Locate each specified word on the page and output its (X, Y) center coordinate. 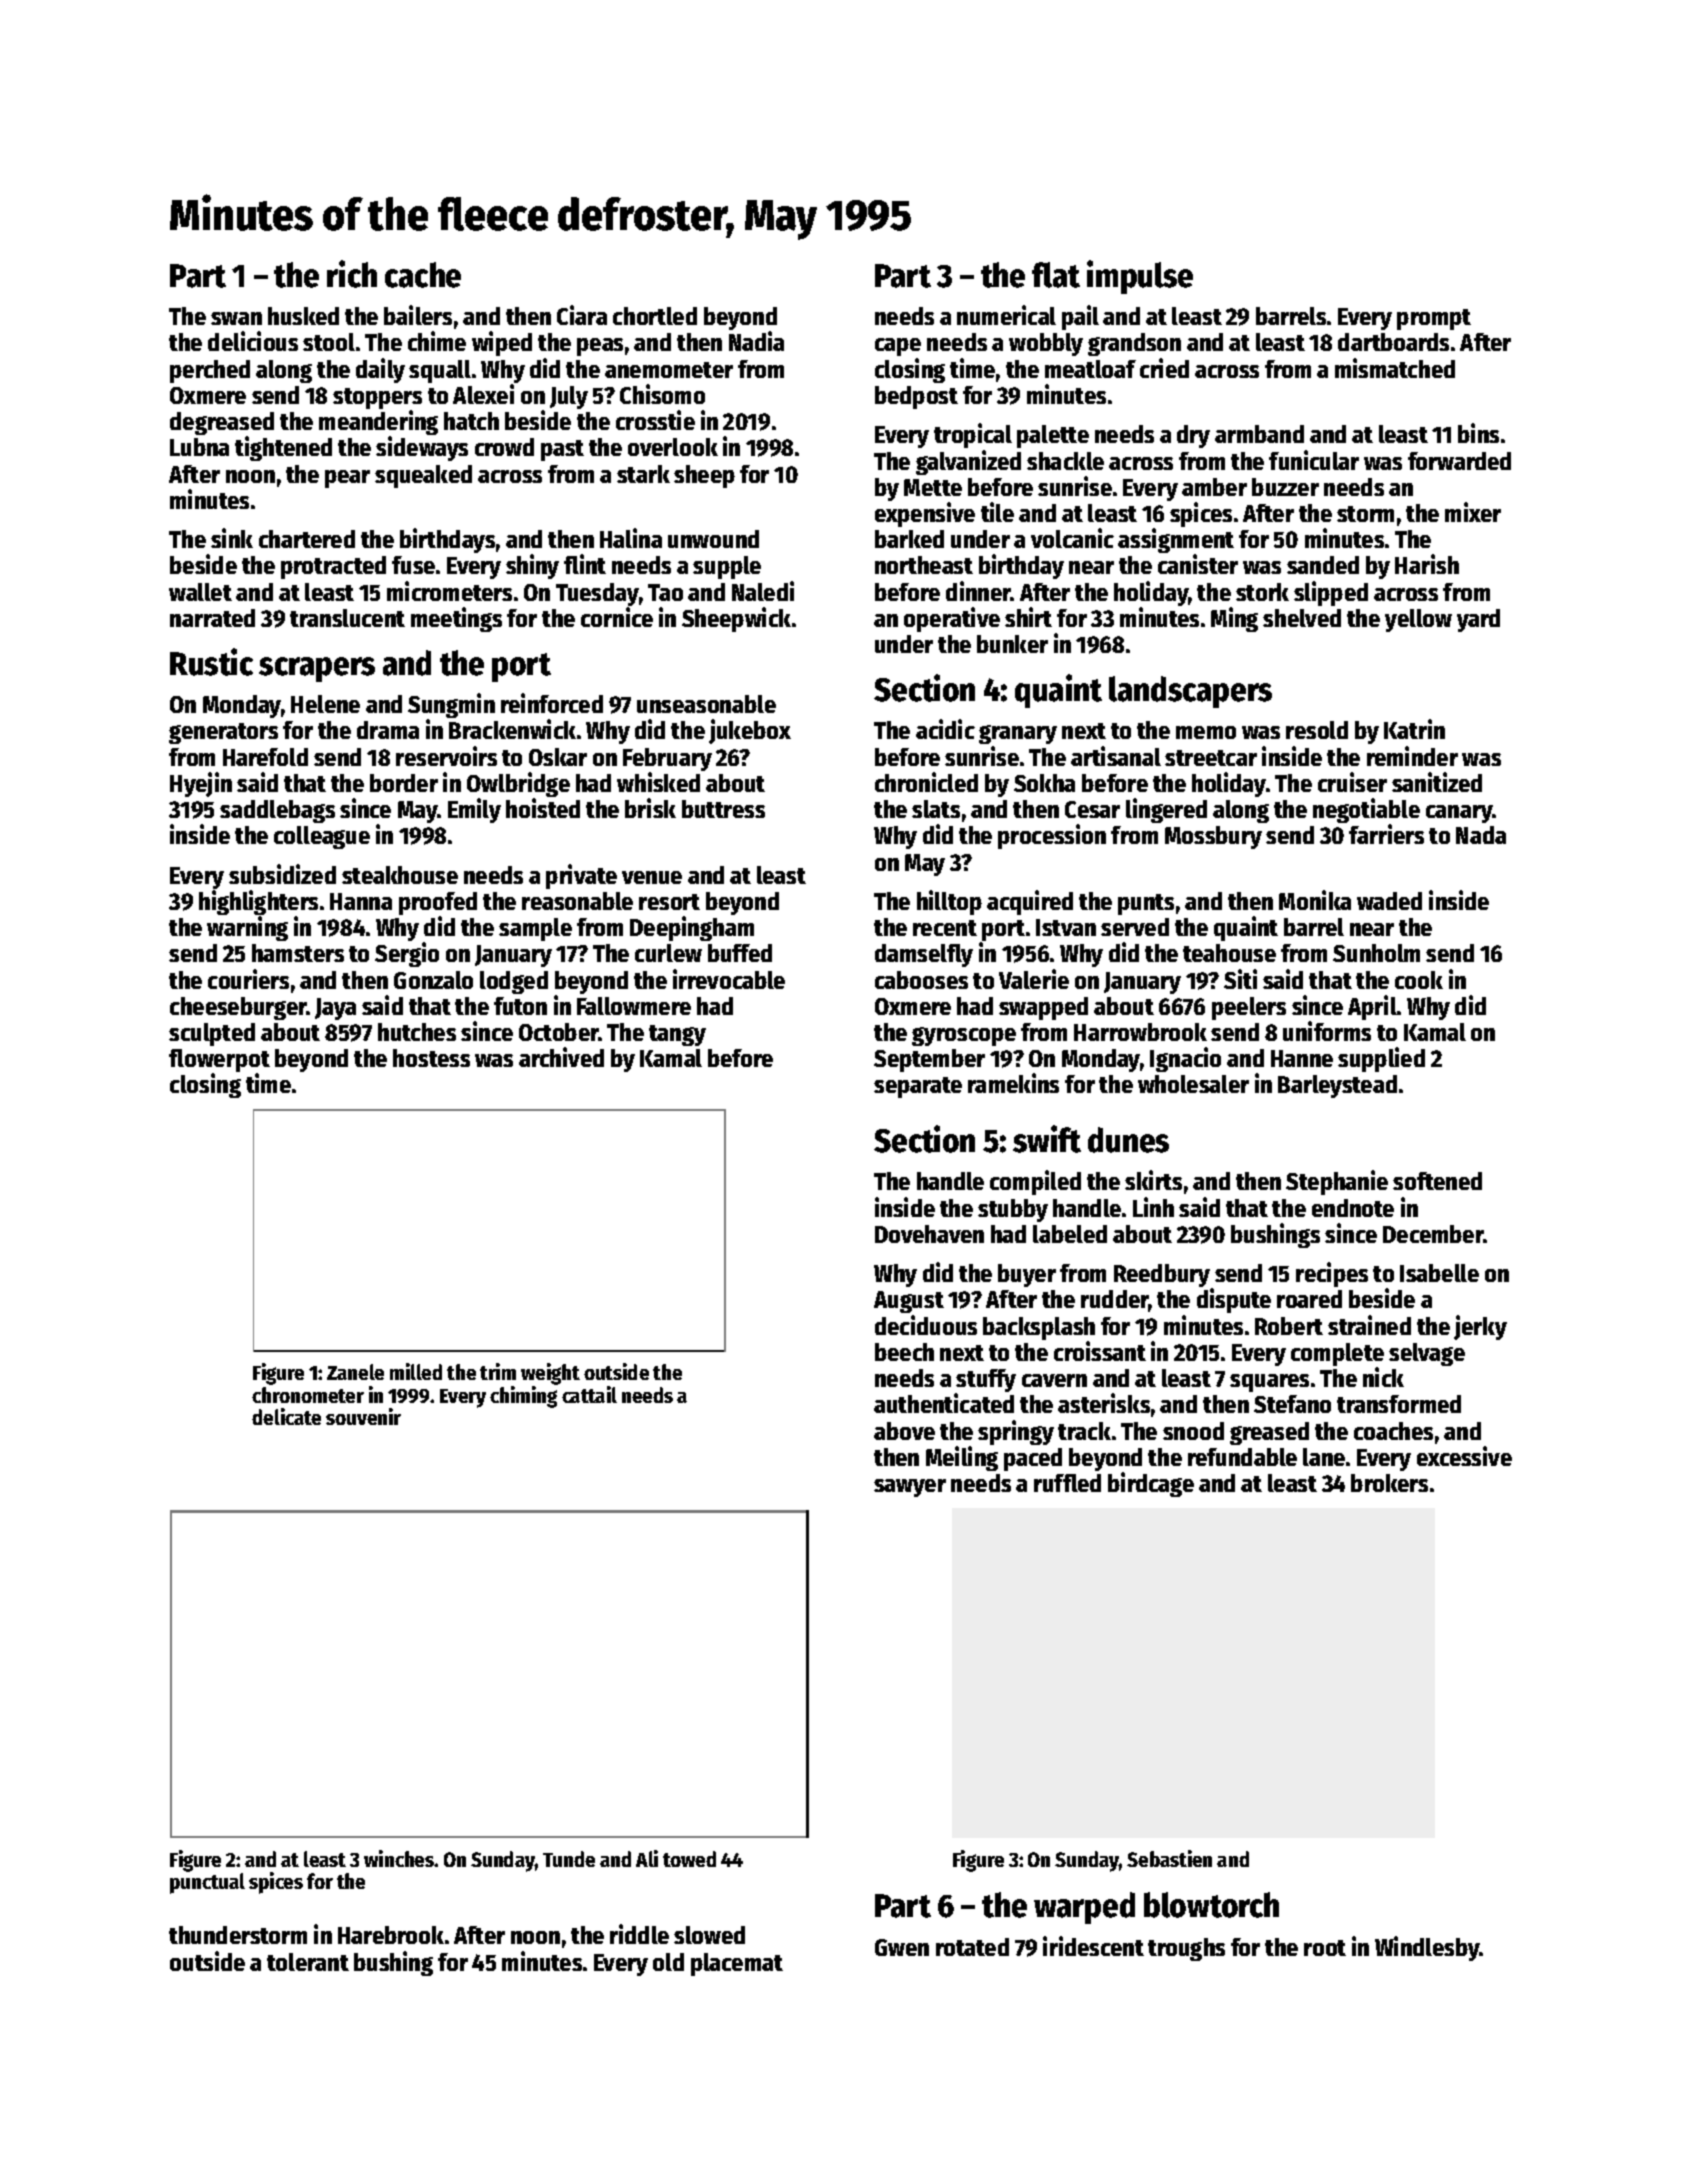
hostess (431, 1058)
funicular (1314, 460)
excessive (1464, 1456)
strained (1369, 1325)
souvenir (363, 1416)
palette (1053, 436)
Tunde (569, 1859)
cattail (589, 1394)
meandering (378, 423)
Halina (631, 538)
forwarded (1459, 461)
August (909, 1302)
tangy (677, 1035)
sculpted (212, 1034)
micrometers (449, 591)
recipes (1332, 1274)
